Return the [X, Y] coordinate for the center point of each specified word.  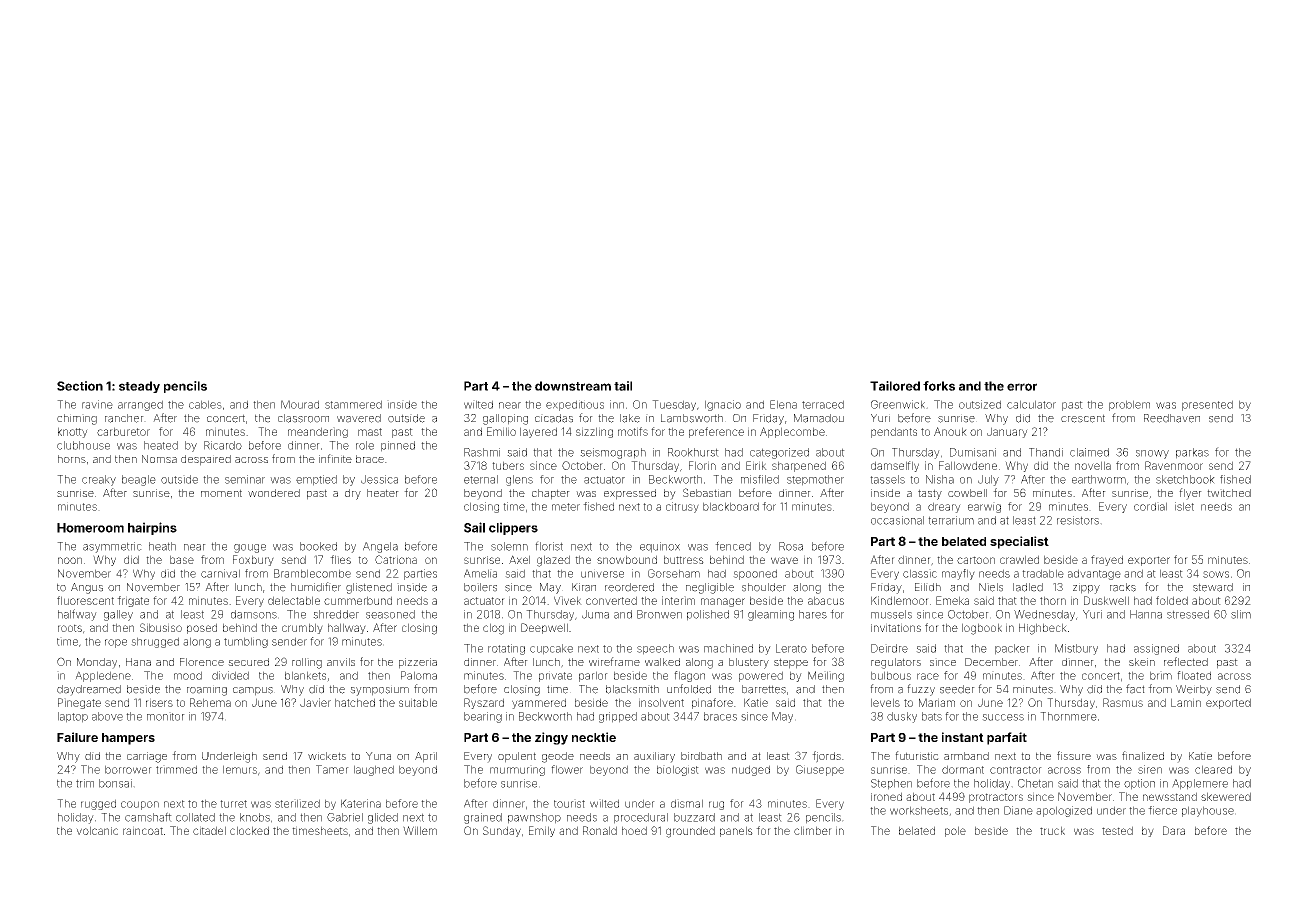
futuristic [917, 755]
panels [736, 831]
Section [80, 386]
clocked [249, 830]
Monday [97, 663]
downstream [573, 386]
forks [939, 386]
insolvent [661, 702]
